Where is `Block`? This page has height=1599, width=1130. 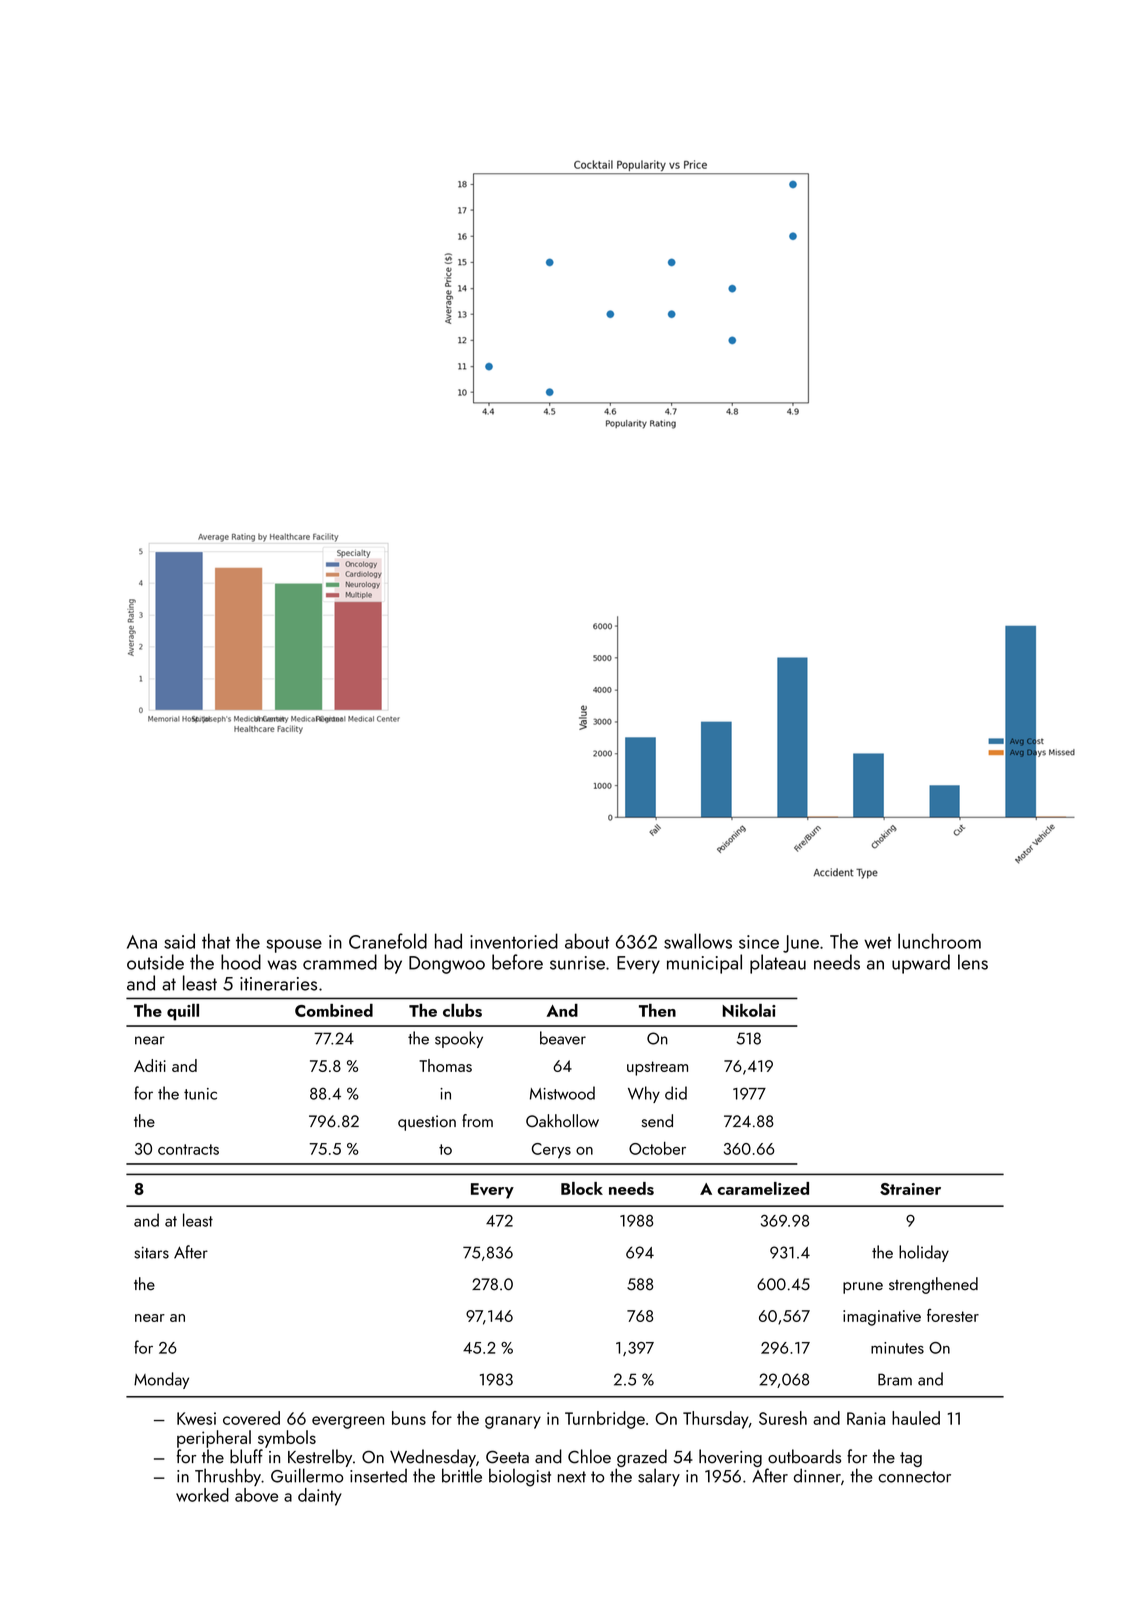 Block is located at coordinates (582, 1188).
